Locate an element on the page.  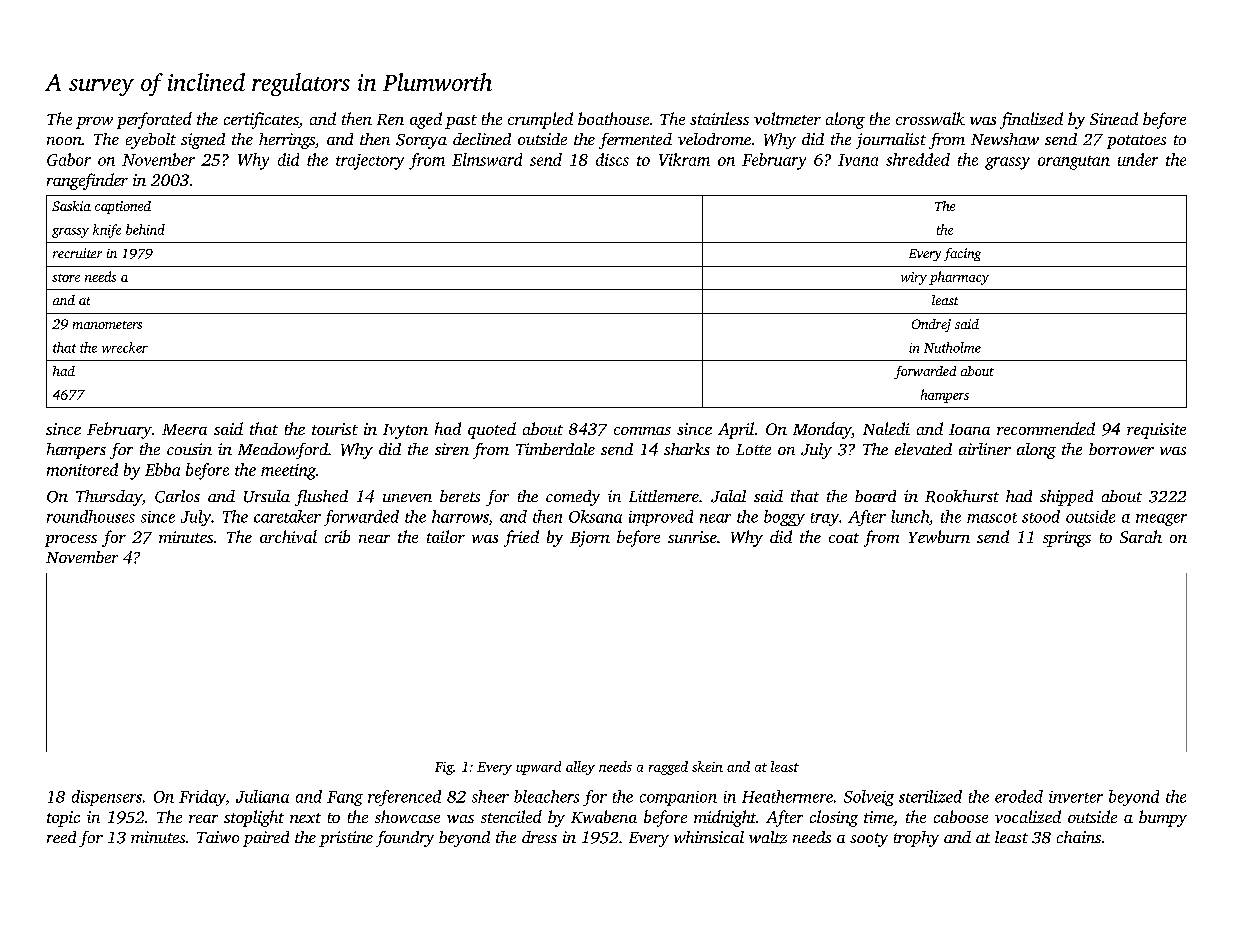
Juliana is located at coordinates (262, 796).
